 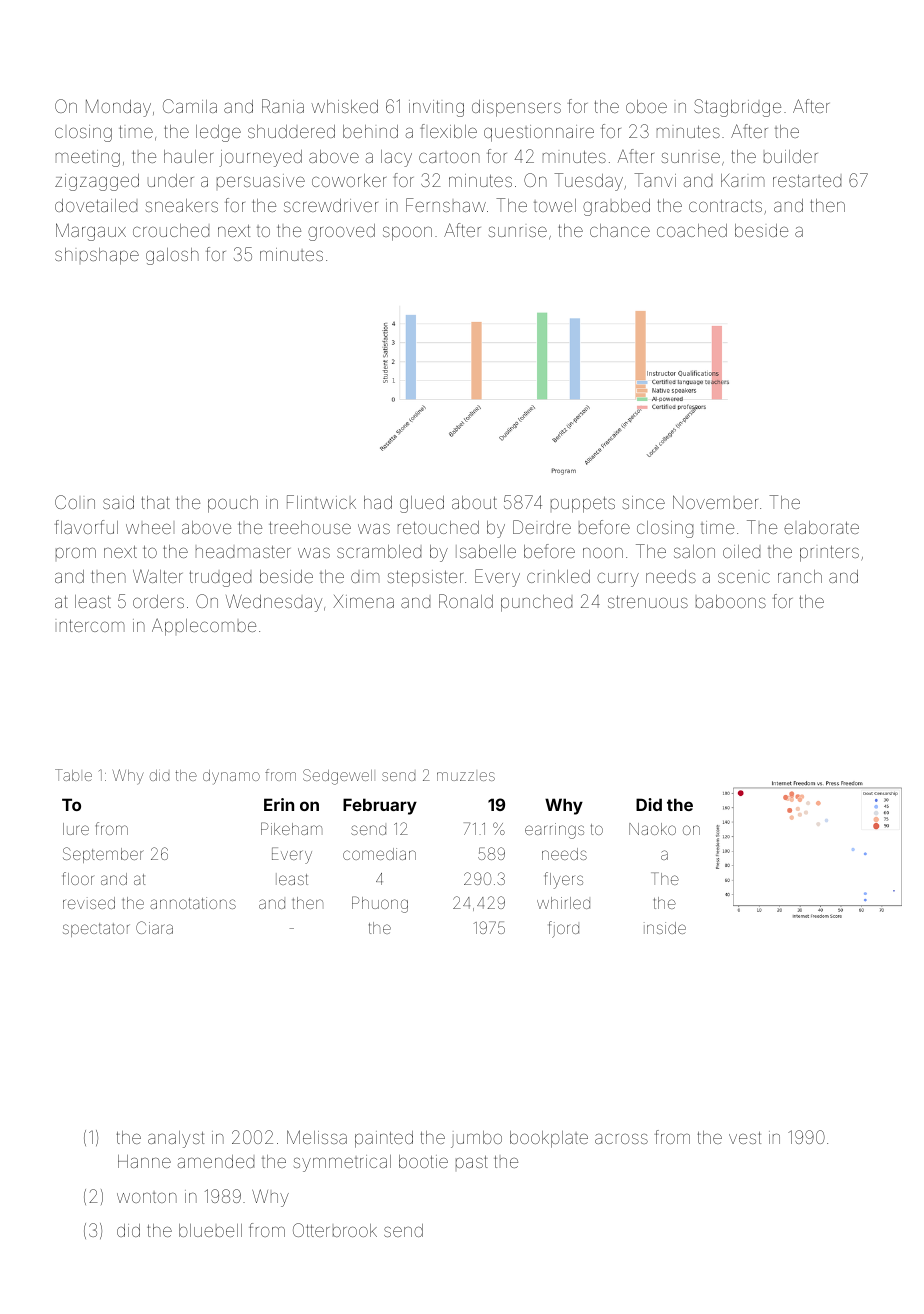 What do you see at coordinates (665, 928) in the page?
I see `inside` at bounding box center [665, 928].
